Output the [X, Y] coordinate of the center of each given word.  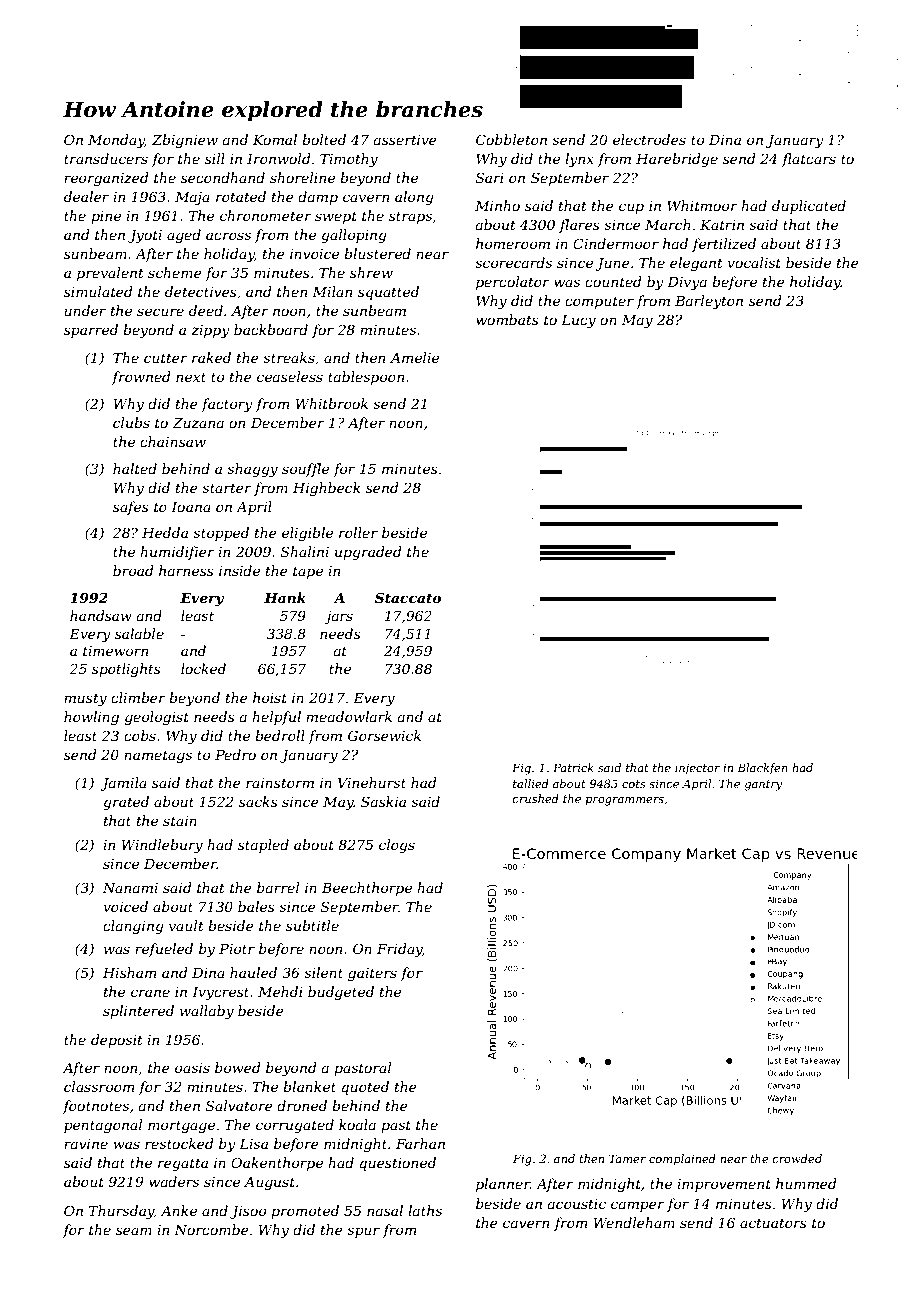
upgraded [368, 553]
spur [363, 1232]
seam [134, 1231]
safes [131, 508]
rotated [241, 196]
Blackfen [762, 769]
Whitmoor [702, 205]
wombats [507, 319]
